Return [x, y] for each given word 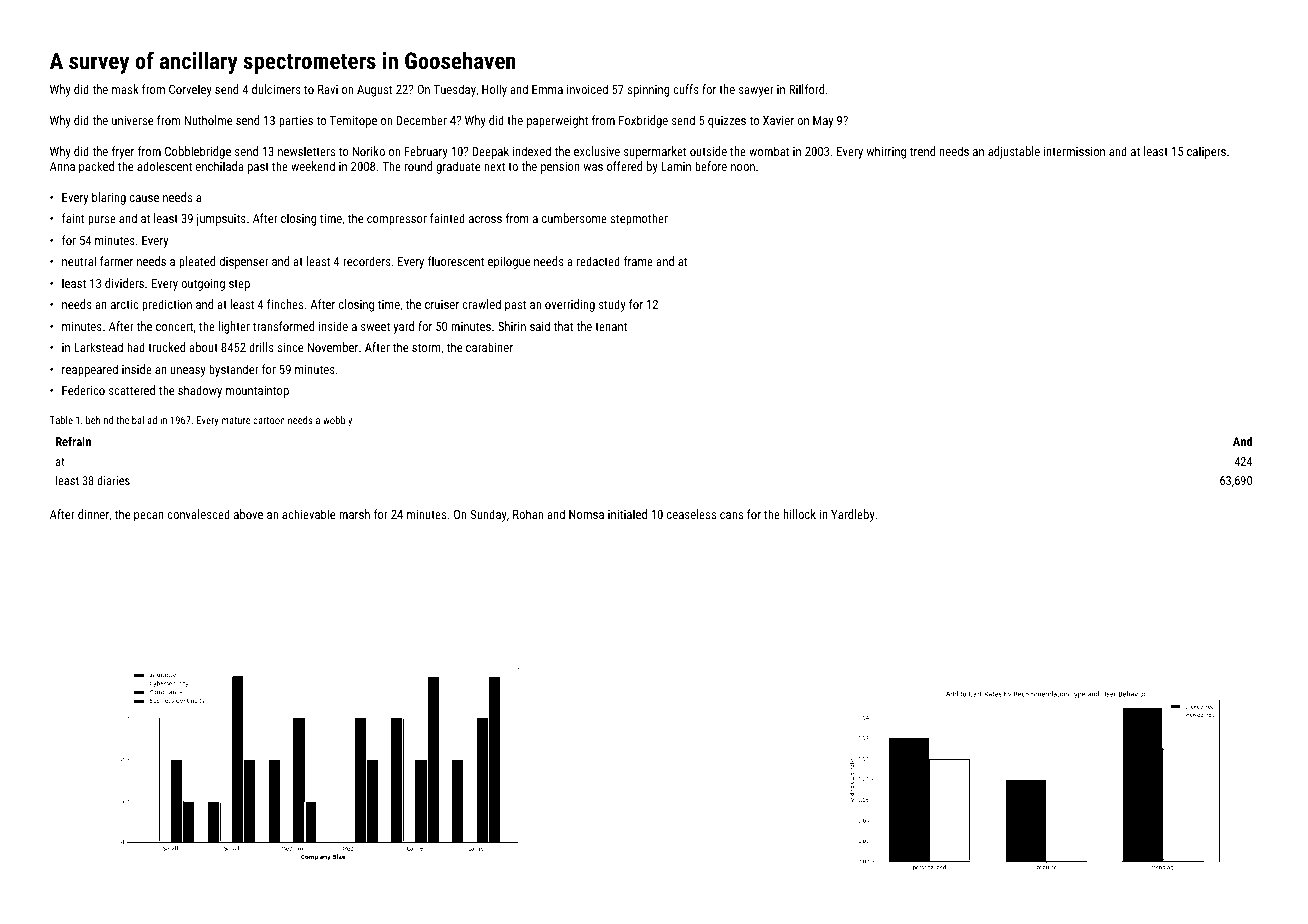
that [563, 326]
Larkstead [98, 347]
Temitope [353, 122]
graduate [458, 167]
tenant [611, 326]
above [248, 514]
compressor [397, 221]
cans [731, 515]
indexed [532, 151]
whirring [886, 152]
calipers [1206, 152]
